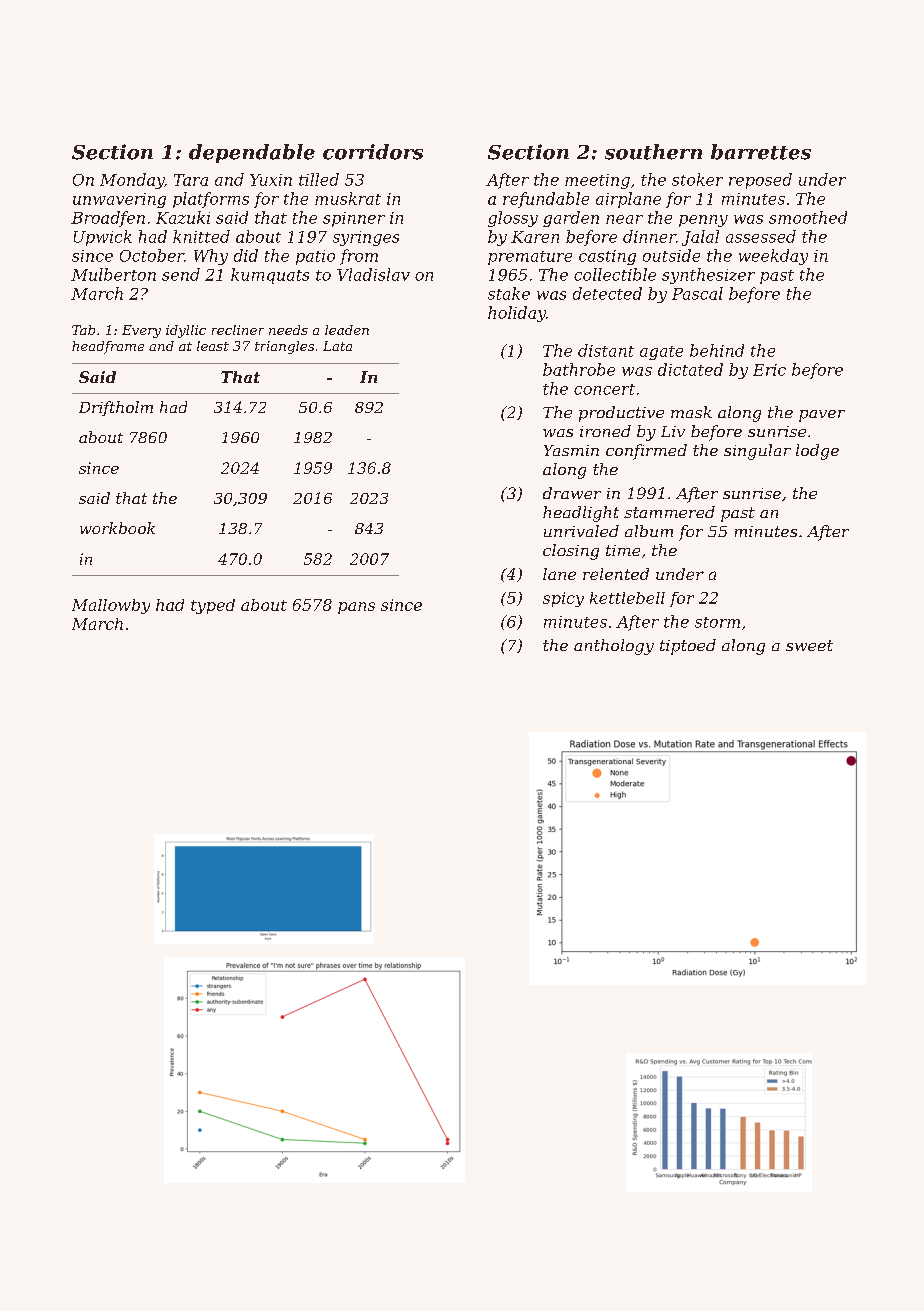 This document has height=1311, width=924. Describe the element at coordinates (717, 350) in the document. I see `behind` at that location.
